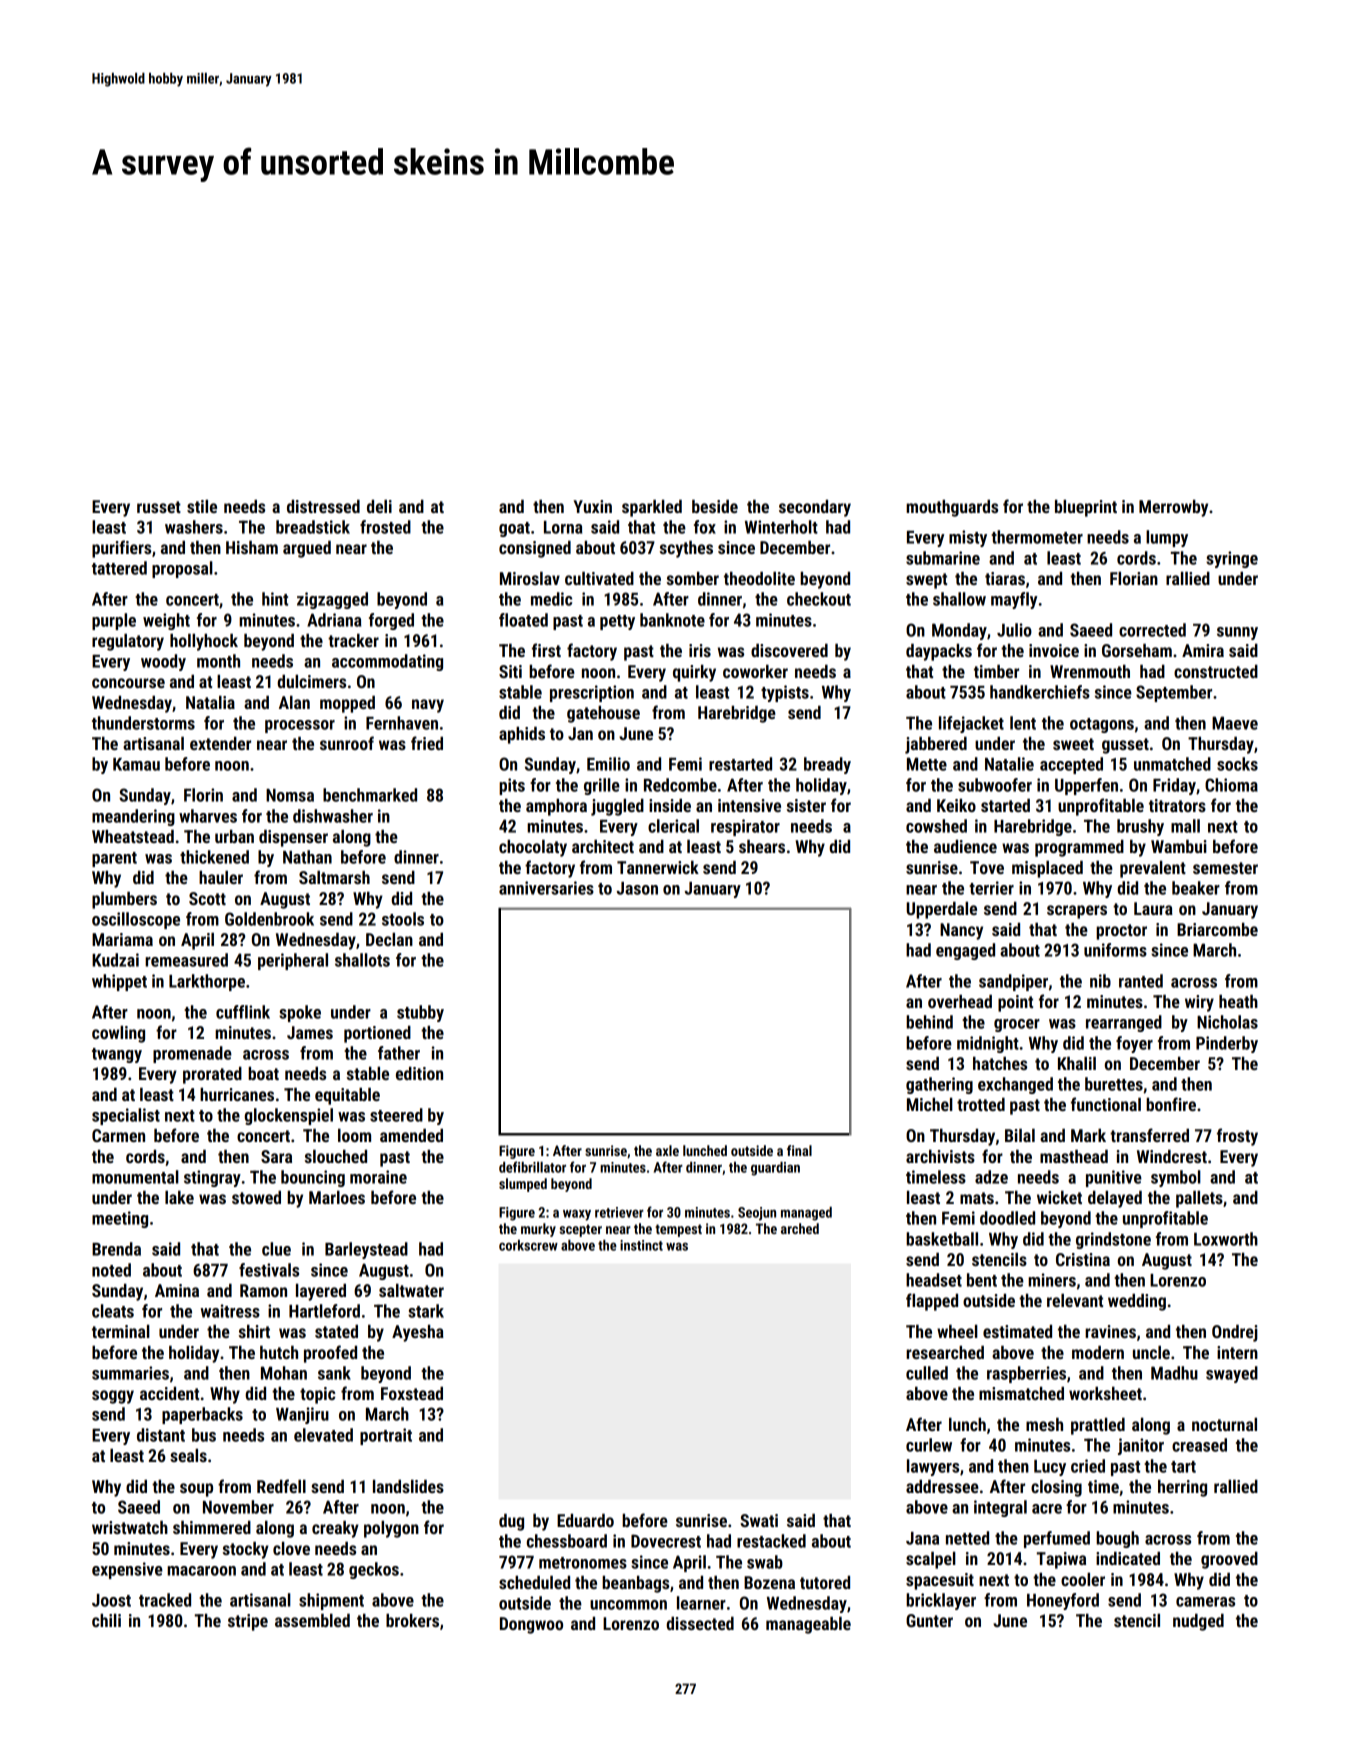 Image resolution: width=1350 pixels, height=1746 pixels. What do you see at coordinates (323, 506) in the image?
I see `distressed` at bounding box center [323, 506].
